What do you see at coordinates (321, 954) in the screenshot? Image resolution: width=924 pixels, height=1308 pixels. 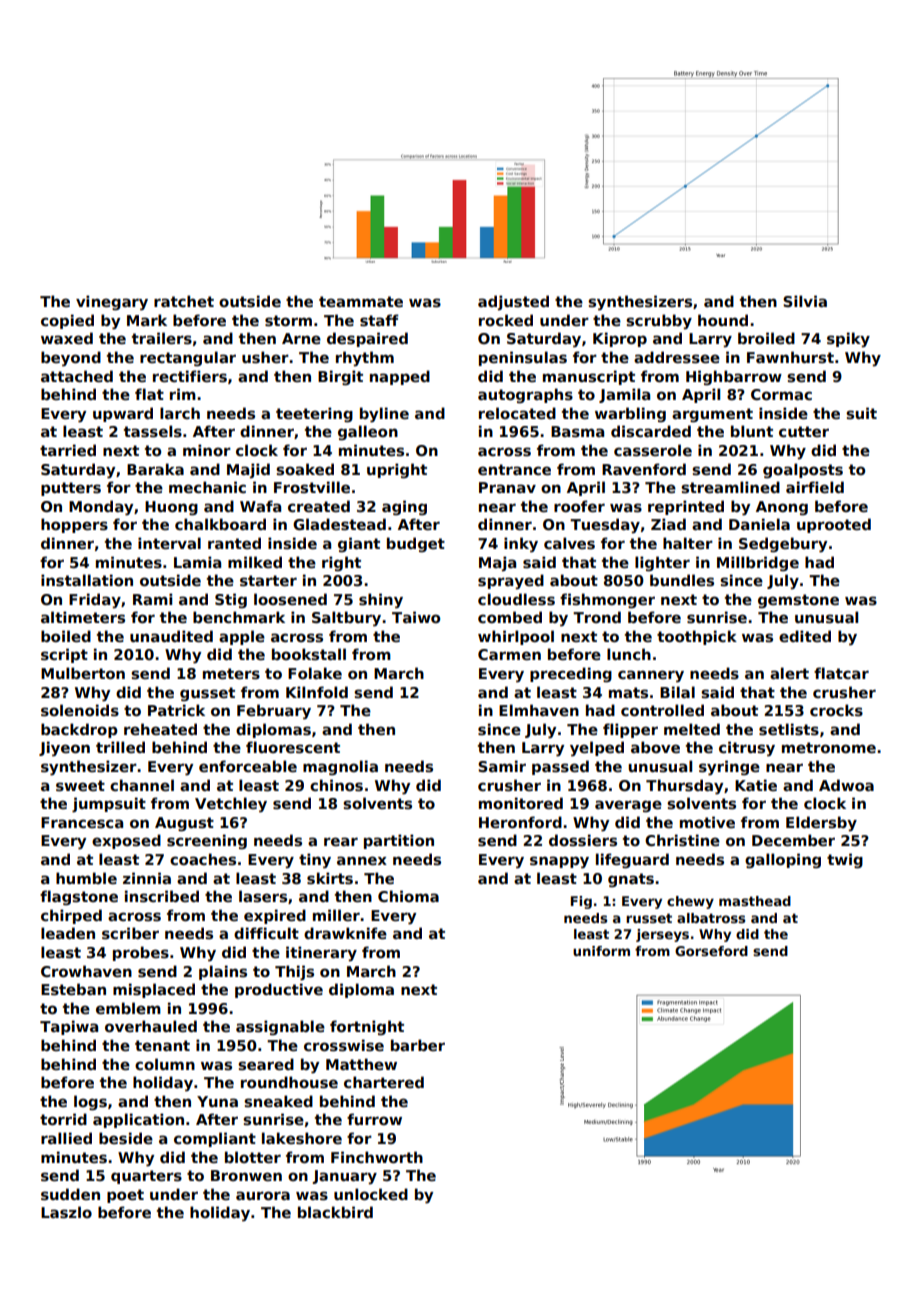 I see `itinerary` at bounding box center [321, 954].
